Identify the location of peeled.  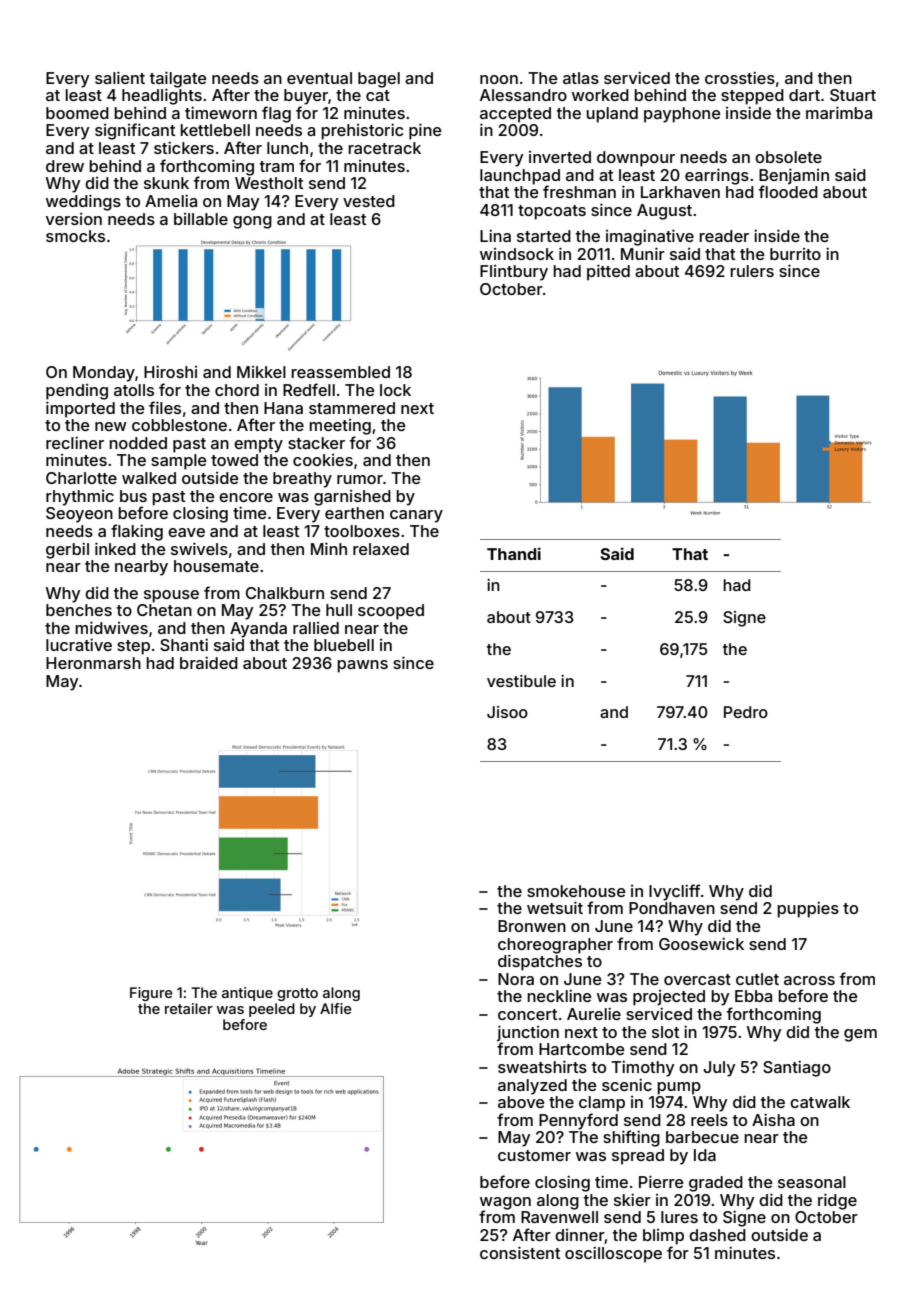
(272, 1010).
